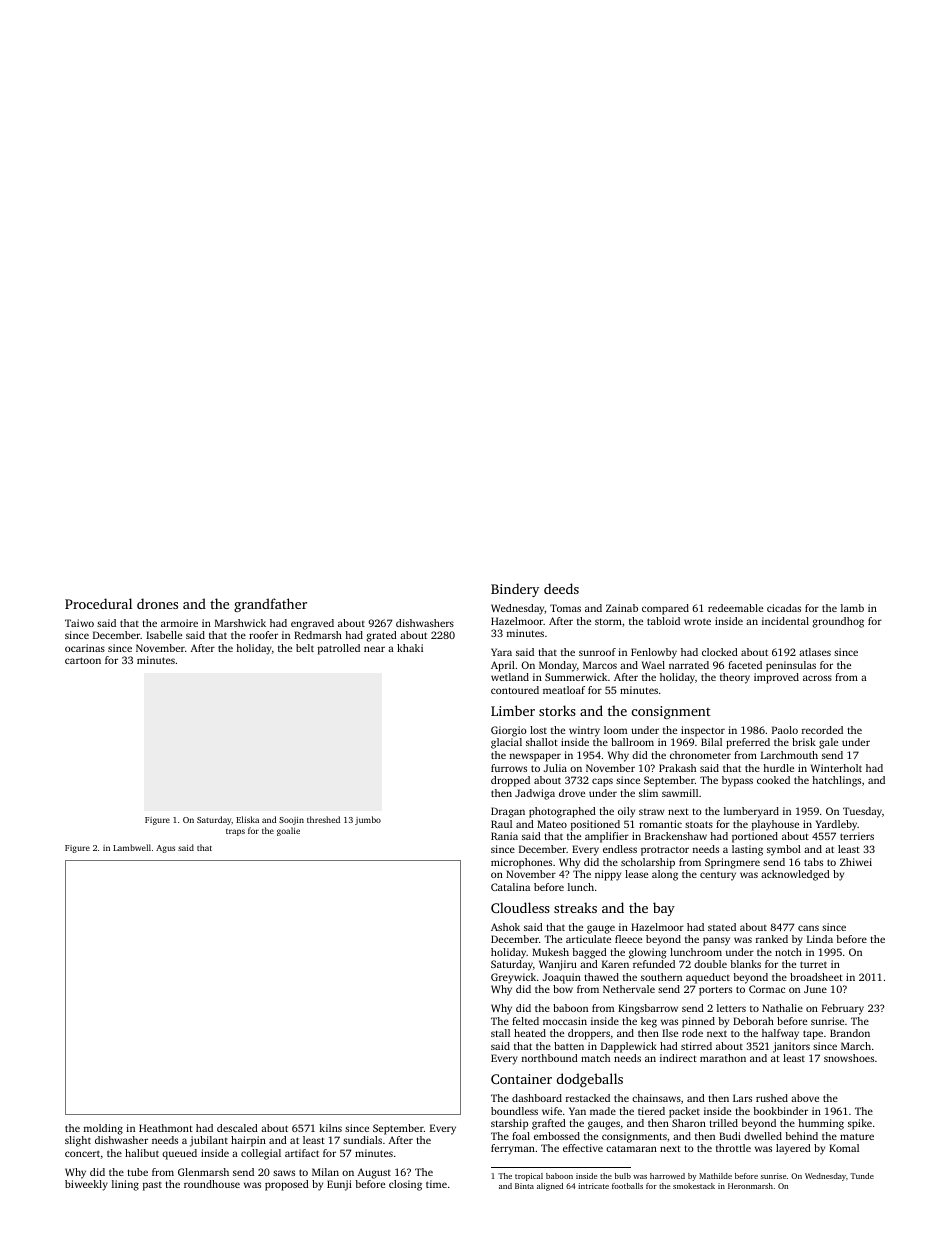 The height and width of the page is (1233, 952). What do you see at coordinates (103, 1129) in the page?
I see `molding` at bounding box center [103, 1129].
